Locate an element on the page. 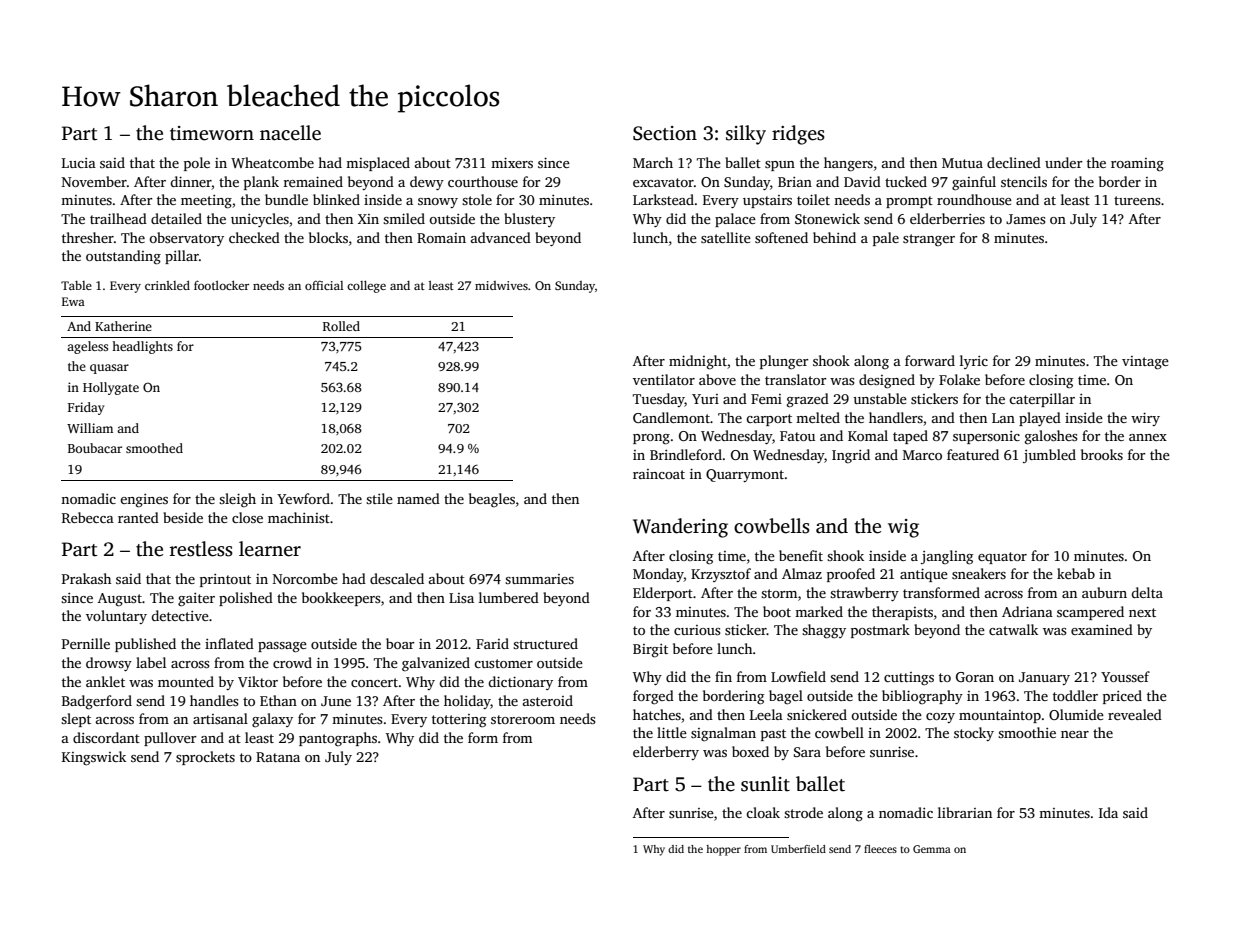  under is located at coordinates (1063, 162).
